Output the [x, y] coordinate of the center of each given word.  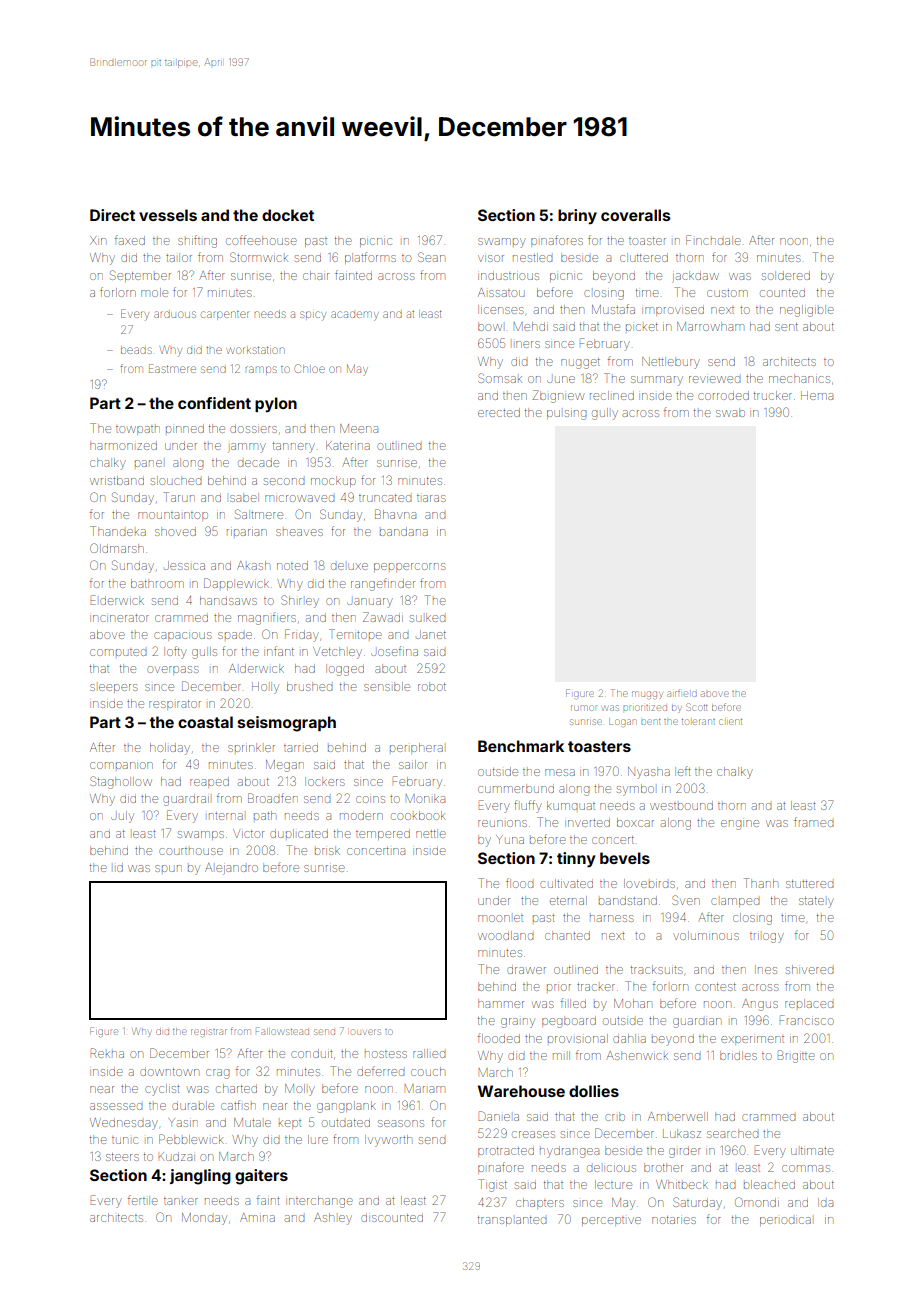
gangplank [346, 1107]
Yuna [510, 839]
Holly [265, 688]
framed [813, 822]
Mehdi [531, 326]
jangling [200, 1177]
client [730, 722]
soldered [786, 275]
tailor [179, 257]
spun [168, 868]
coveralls [635, 215]
